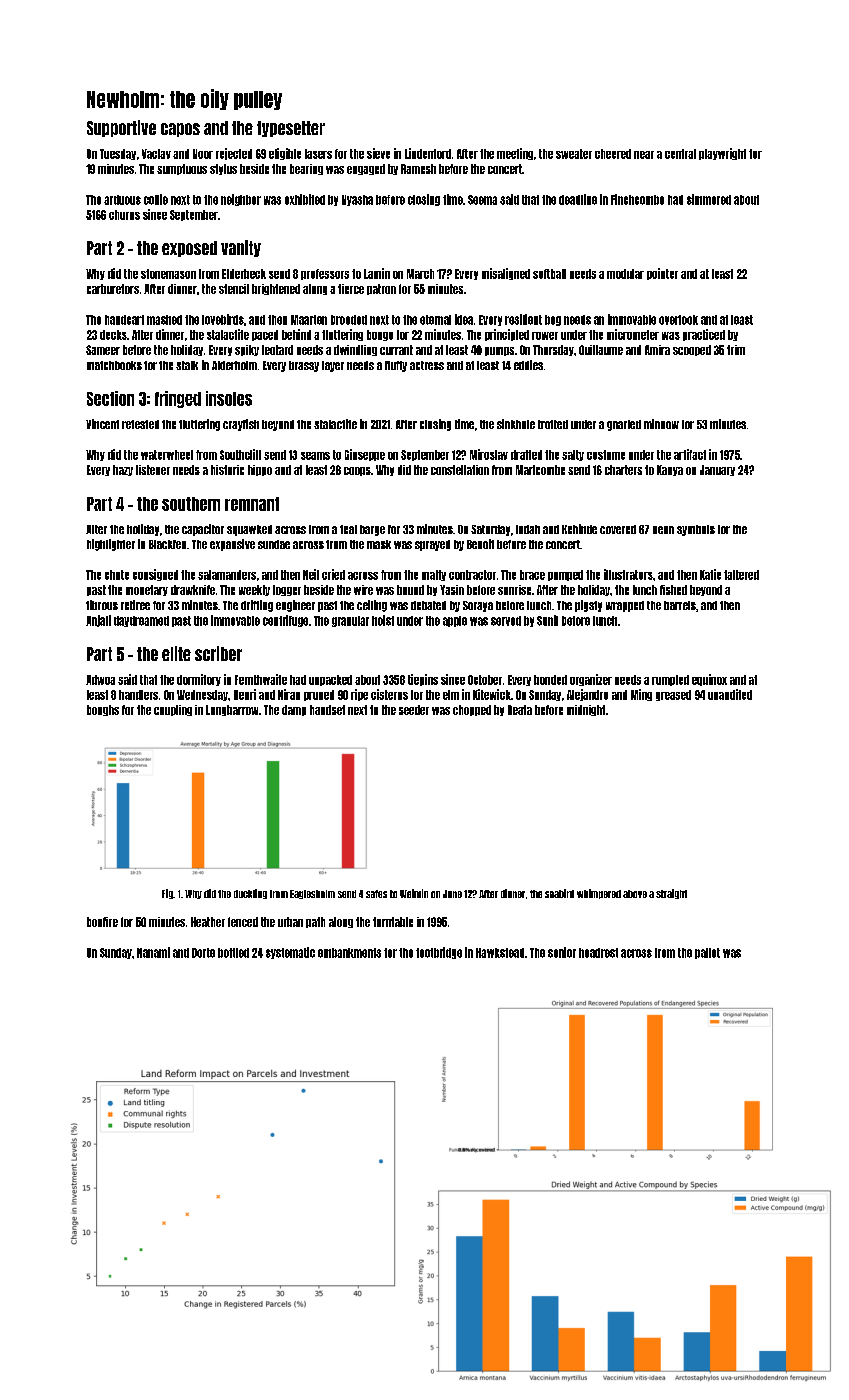 This screenshot has width=849, height=1400. I want to click on Indah, so click(528, 529).
